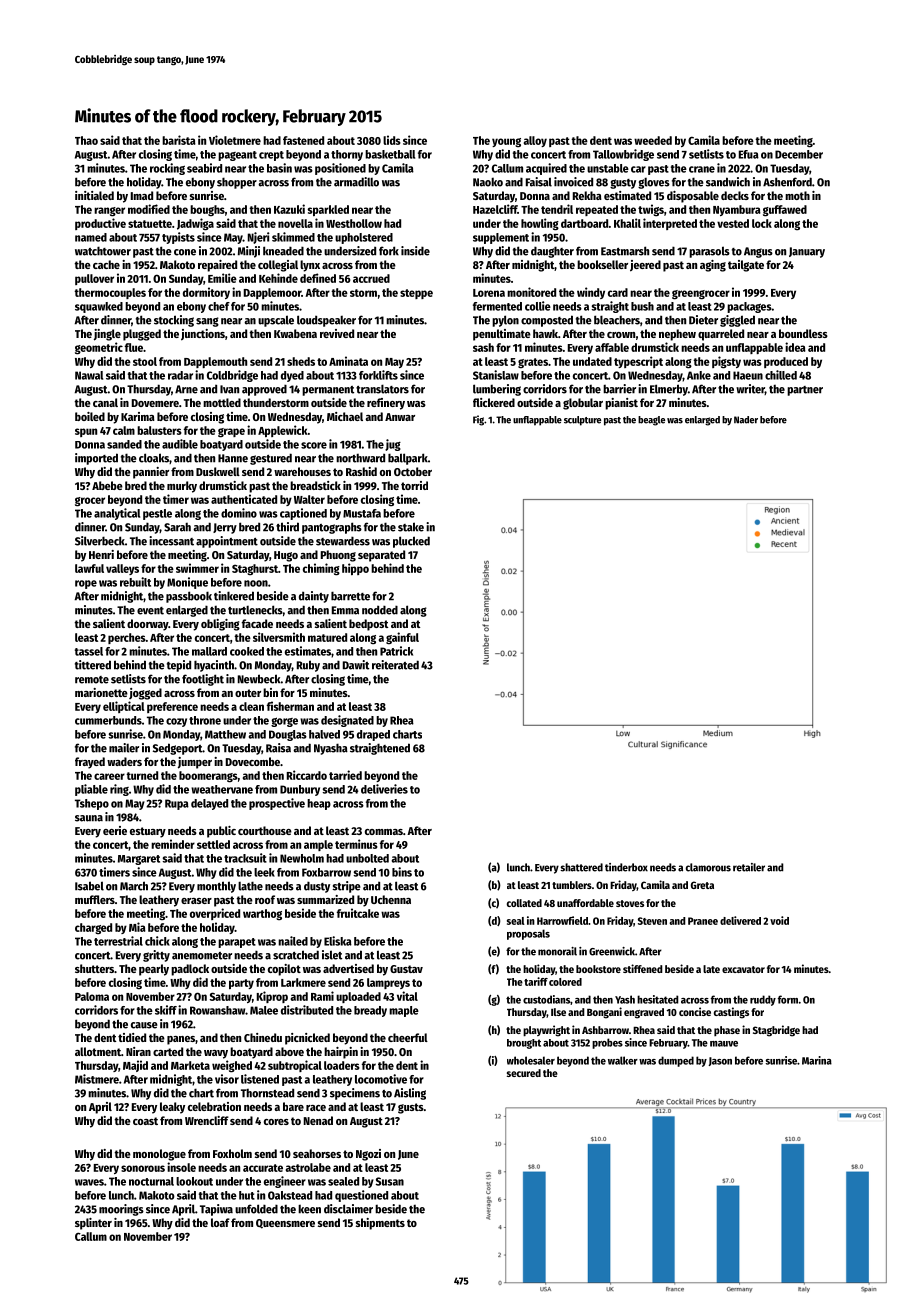 The image size is (908, 1316). I want to click on tailgate, so click(746, 266).
